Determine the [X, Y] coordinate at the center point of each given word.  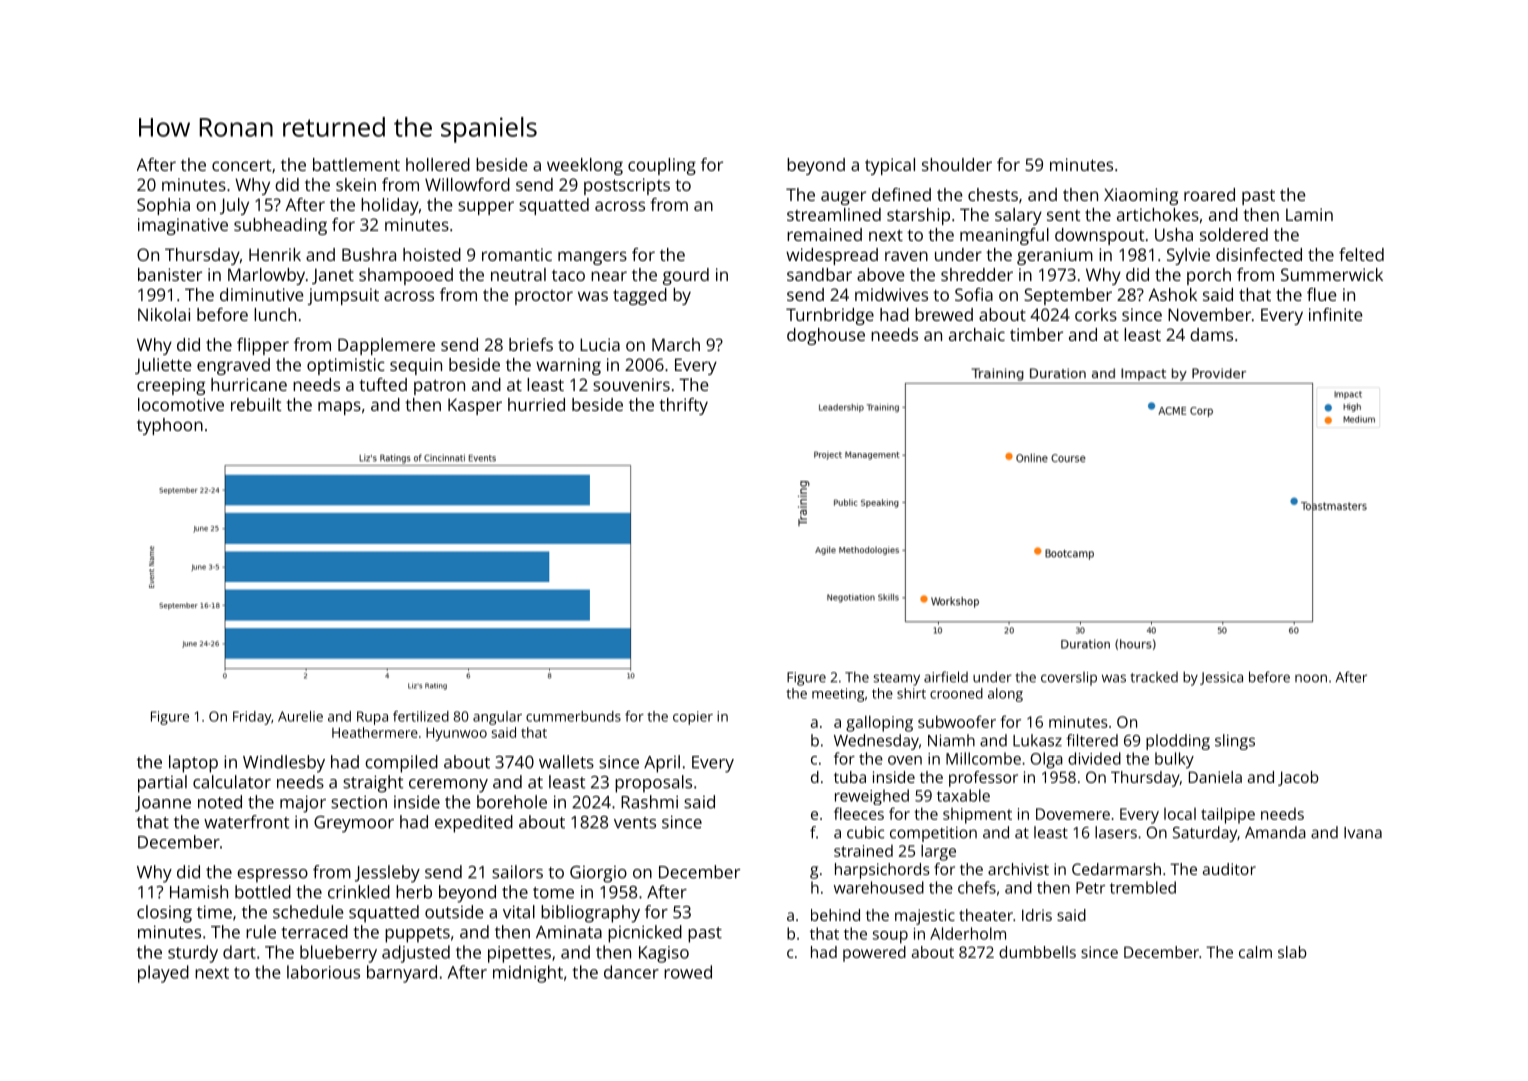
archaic [977, 334]
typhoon [170, 426]
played [163, 974]
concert [241, 165]
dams [1211, 334]
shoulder [957, 164]
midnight [528, 974]
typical [890, 166]
